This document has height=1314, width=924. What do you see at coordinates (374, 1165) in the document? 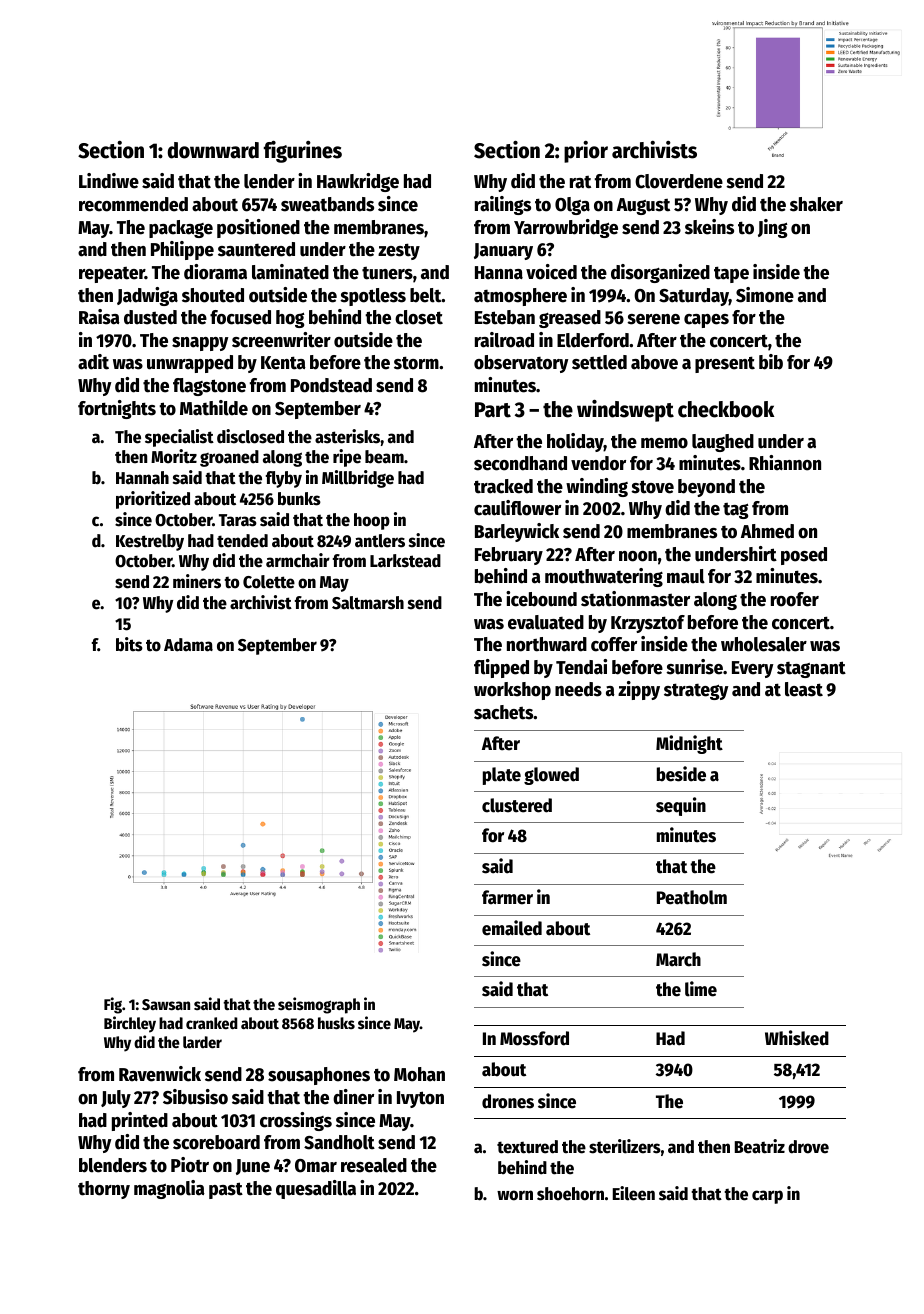
I see `resealed` at bounding box center [374, 1165].
